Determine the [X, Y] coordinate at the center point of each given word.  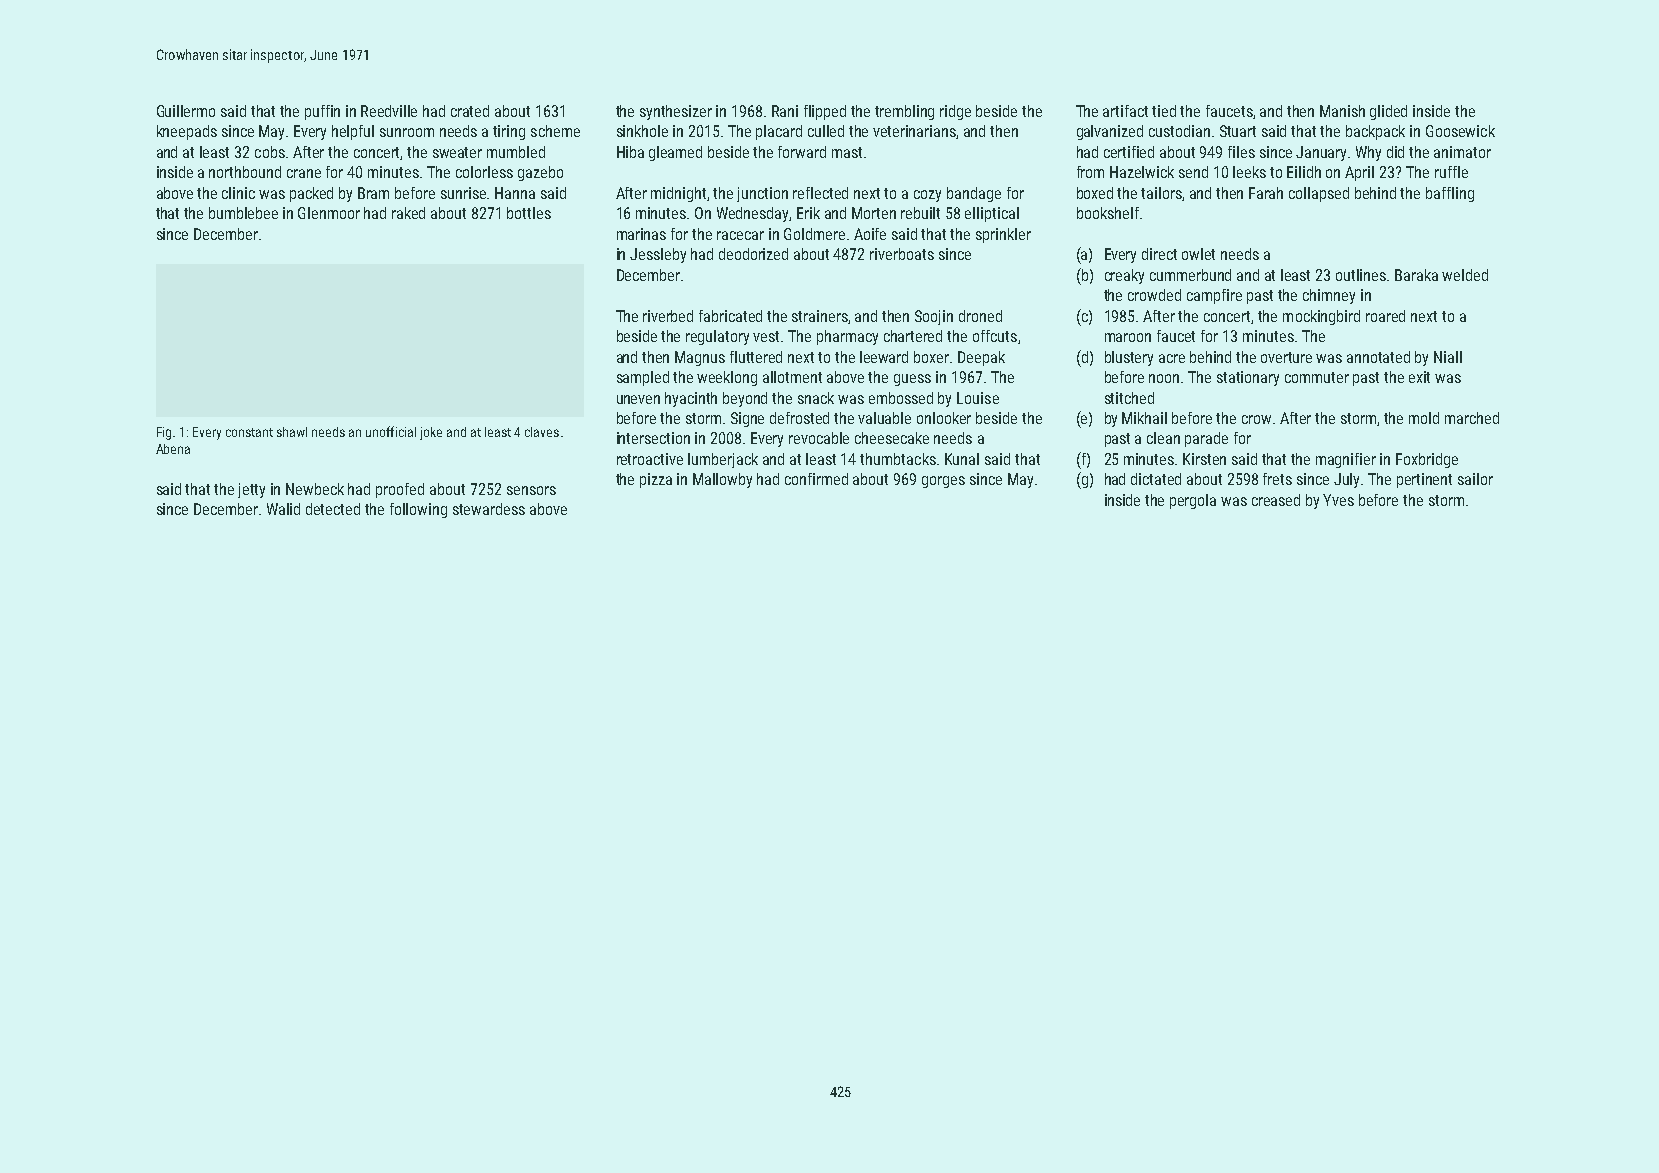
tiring [509, 132]
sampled [643, 378]
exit [1419, 377]
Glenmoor [329, 213]
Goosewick [1460, 131]
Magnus [700, 358]
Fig [164, 433]
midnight [678, 194]
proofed [400, 490]
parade [1206, 439]
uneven [638, 399]
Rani [785, 111]
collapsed [1319, 194]
